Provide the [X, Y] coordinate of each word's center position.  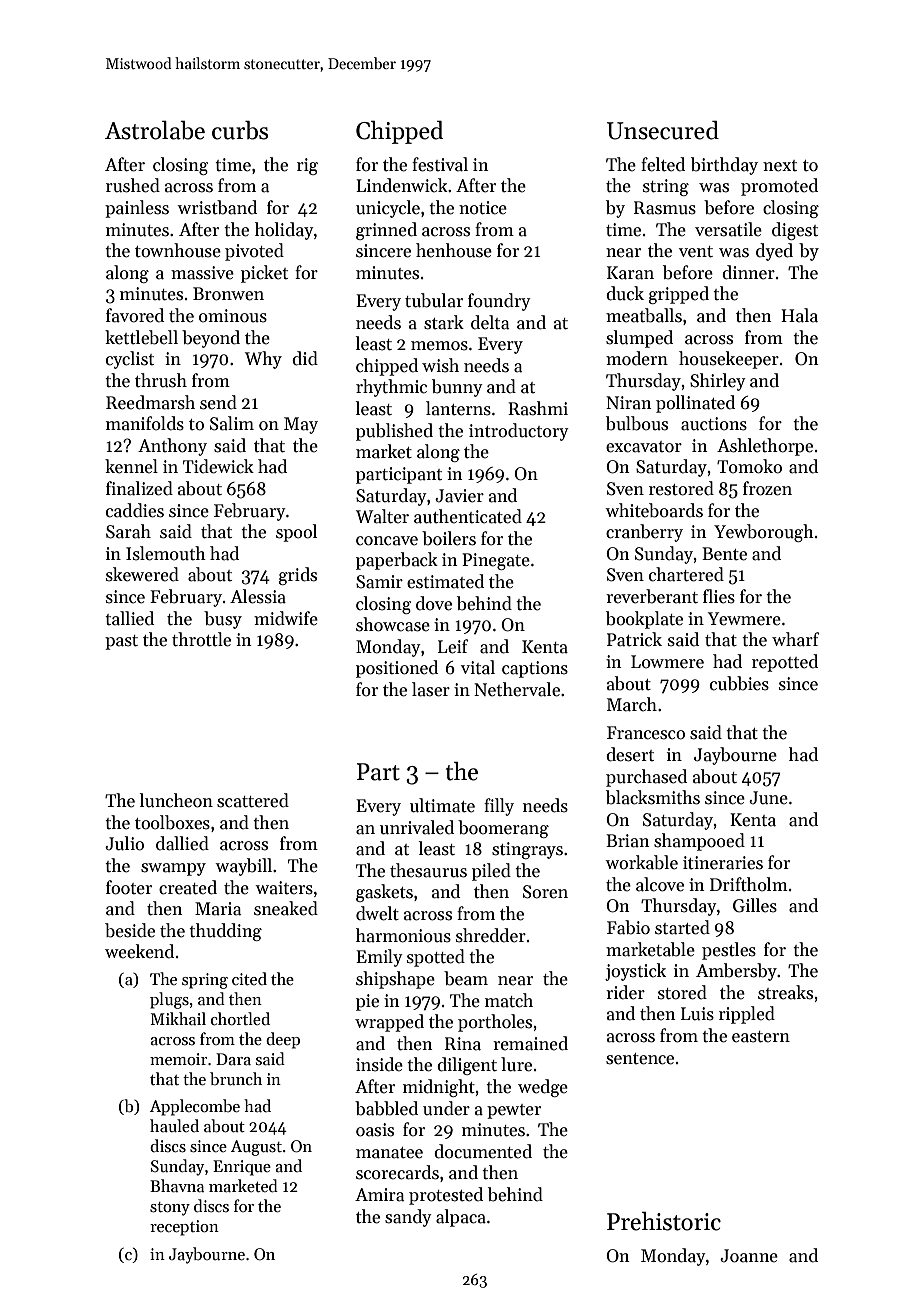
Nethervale [517, 689]
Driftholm [749, 884]
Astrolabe [155, 130]
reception [184, 1228]
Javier [459, 496]
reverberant [652, 596]
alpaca [461, 1218]
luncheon [176, 800]
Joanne [749, 1256]
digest [795, 231]
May [301, 425]
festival [440, 164]
